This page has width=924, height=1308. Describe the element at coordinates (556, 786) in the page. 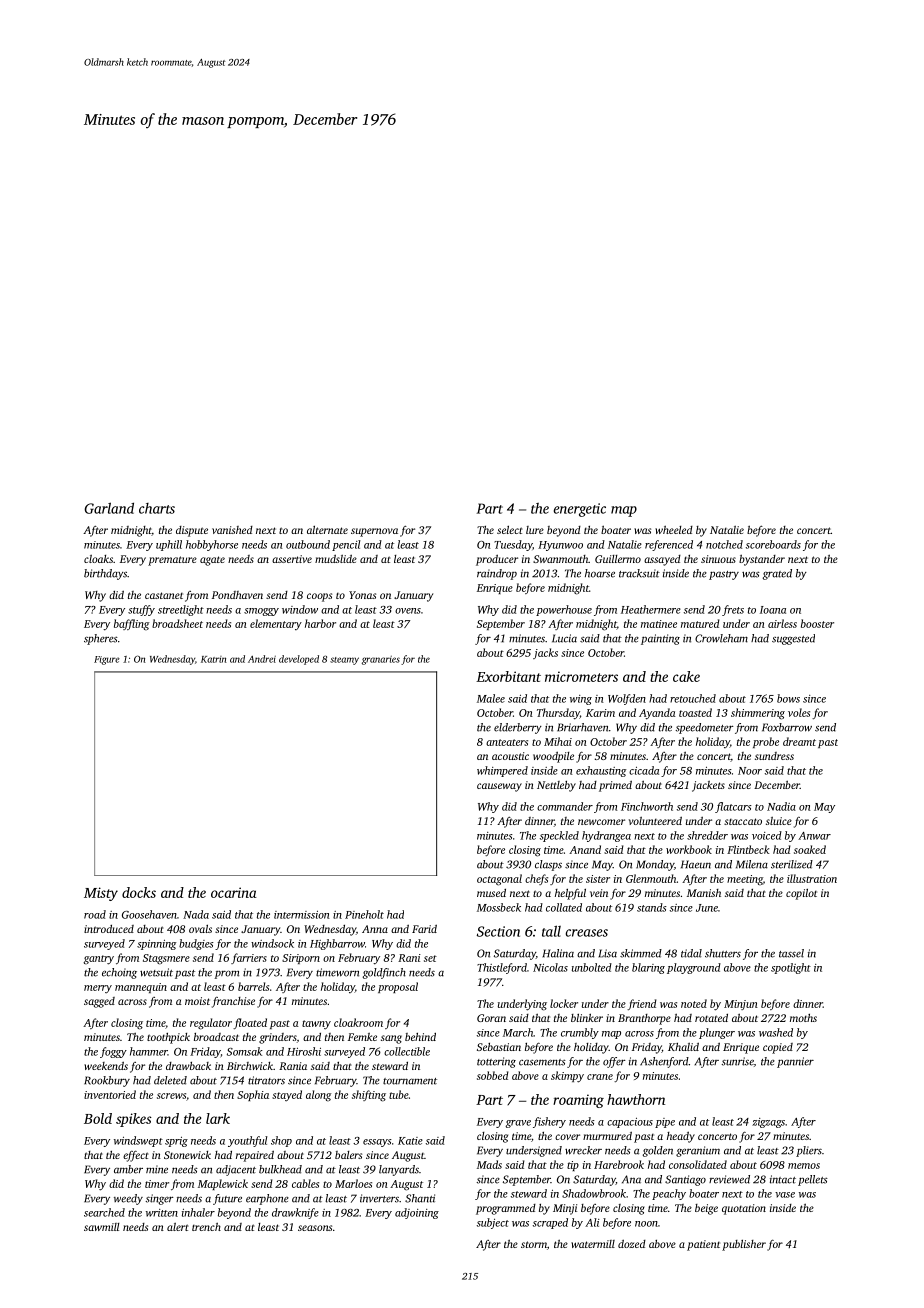

I see `Nettleby` at that location.
